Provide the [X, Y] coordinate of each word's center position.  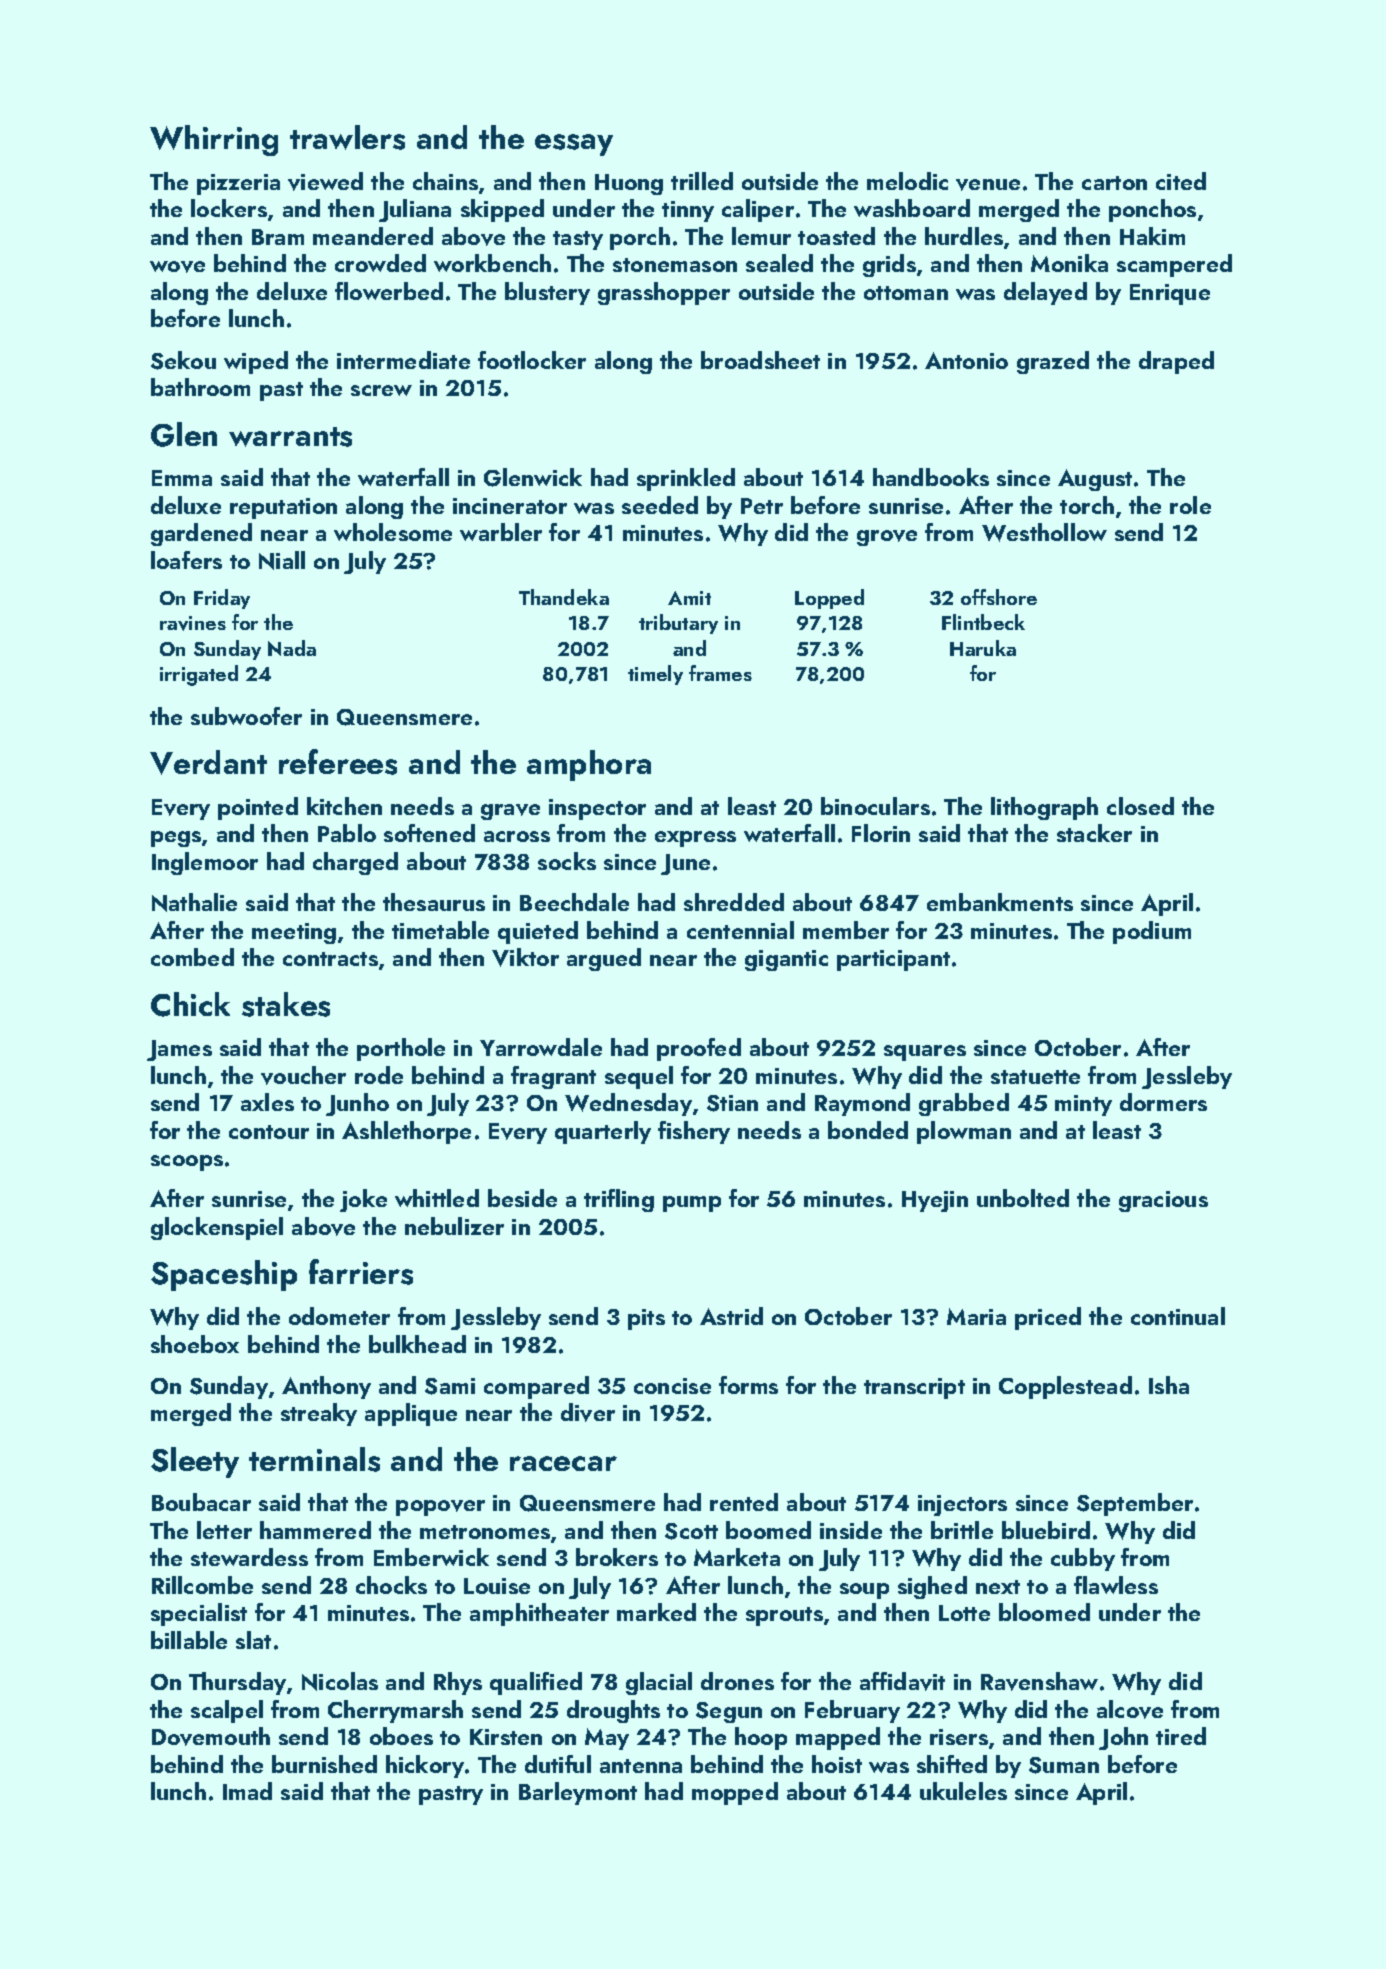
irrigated [199, 675]
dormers [1163, 1102]
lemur [761, 236]
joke [363, 1200]
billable [189, 1640]
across [517, 836]
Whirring [214, 140]
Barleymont [578, 1793]
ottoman [906, 293]
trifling [619, 1200]
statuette [1035, 1077]
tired [1181, 1736]
